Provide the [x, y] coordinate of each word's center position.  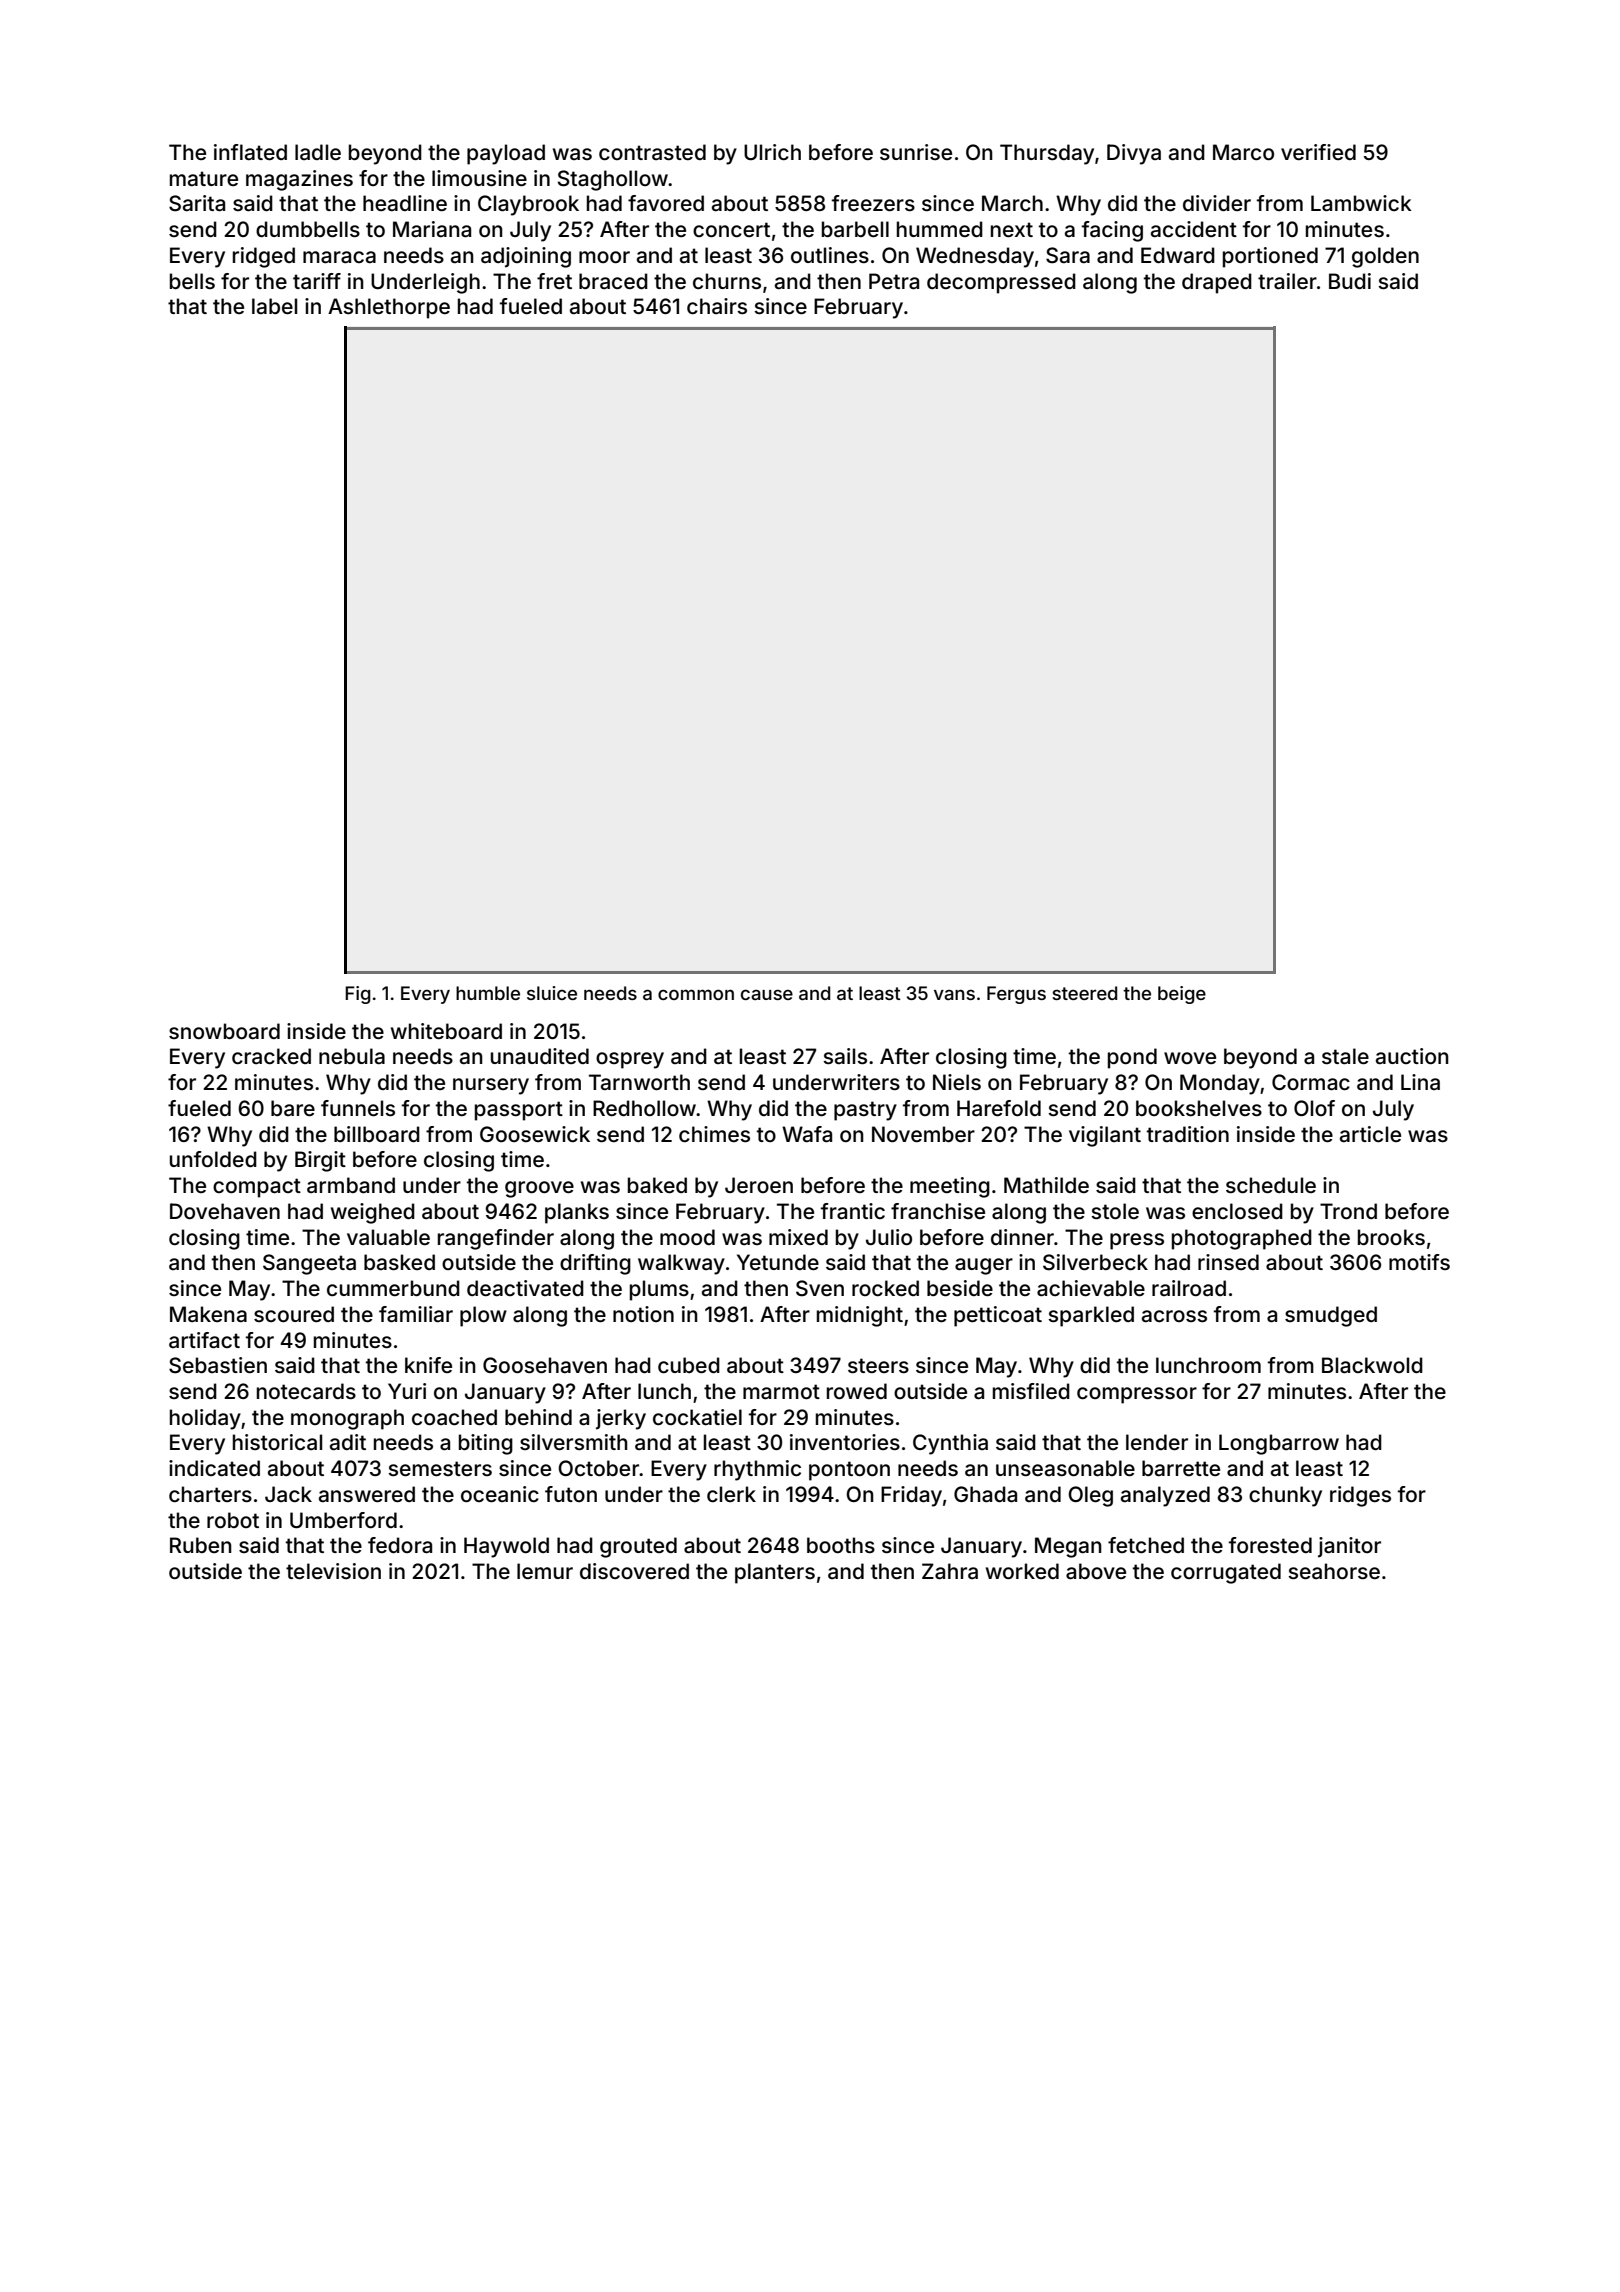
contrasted [652, 152]
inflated [250, 152]
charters [210, 1494]
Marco [1243, 152]
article [1370, 1134]
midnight [860, 1316]
